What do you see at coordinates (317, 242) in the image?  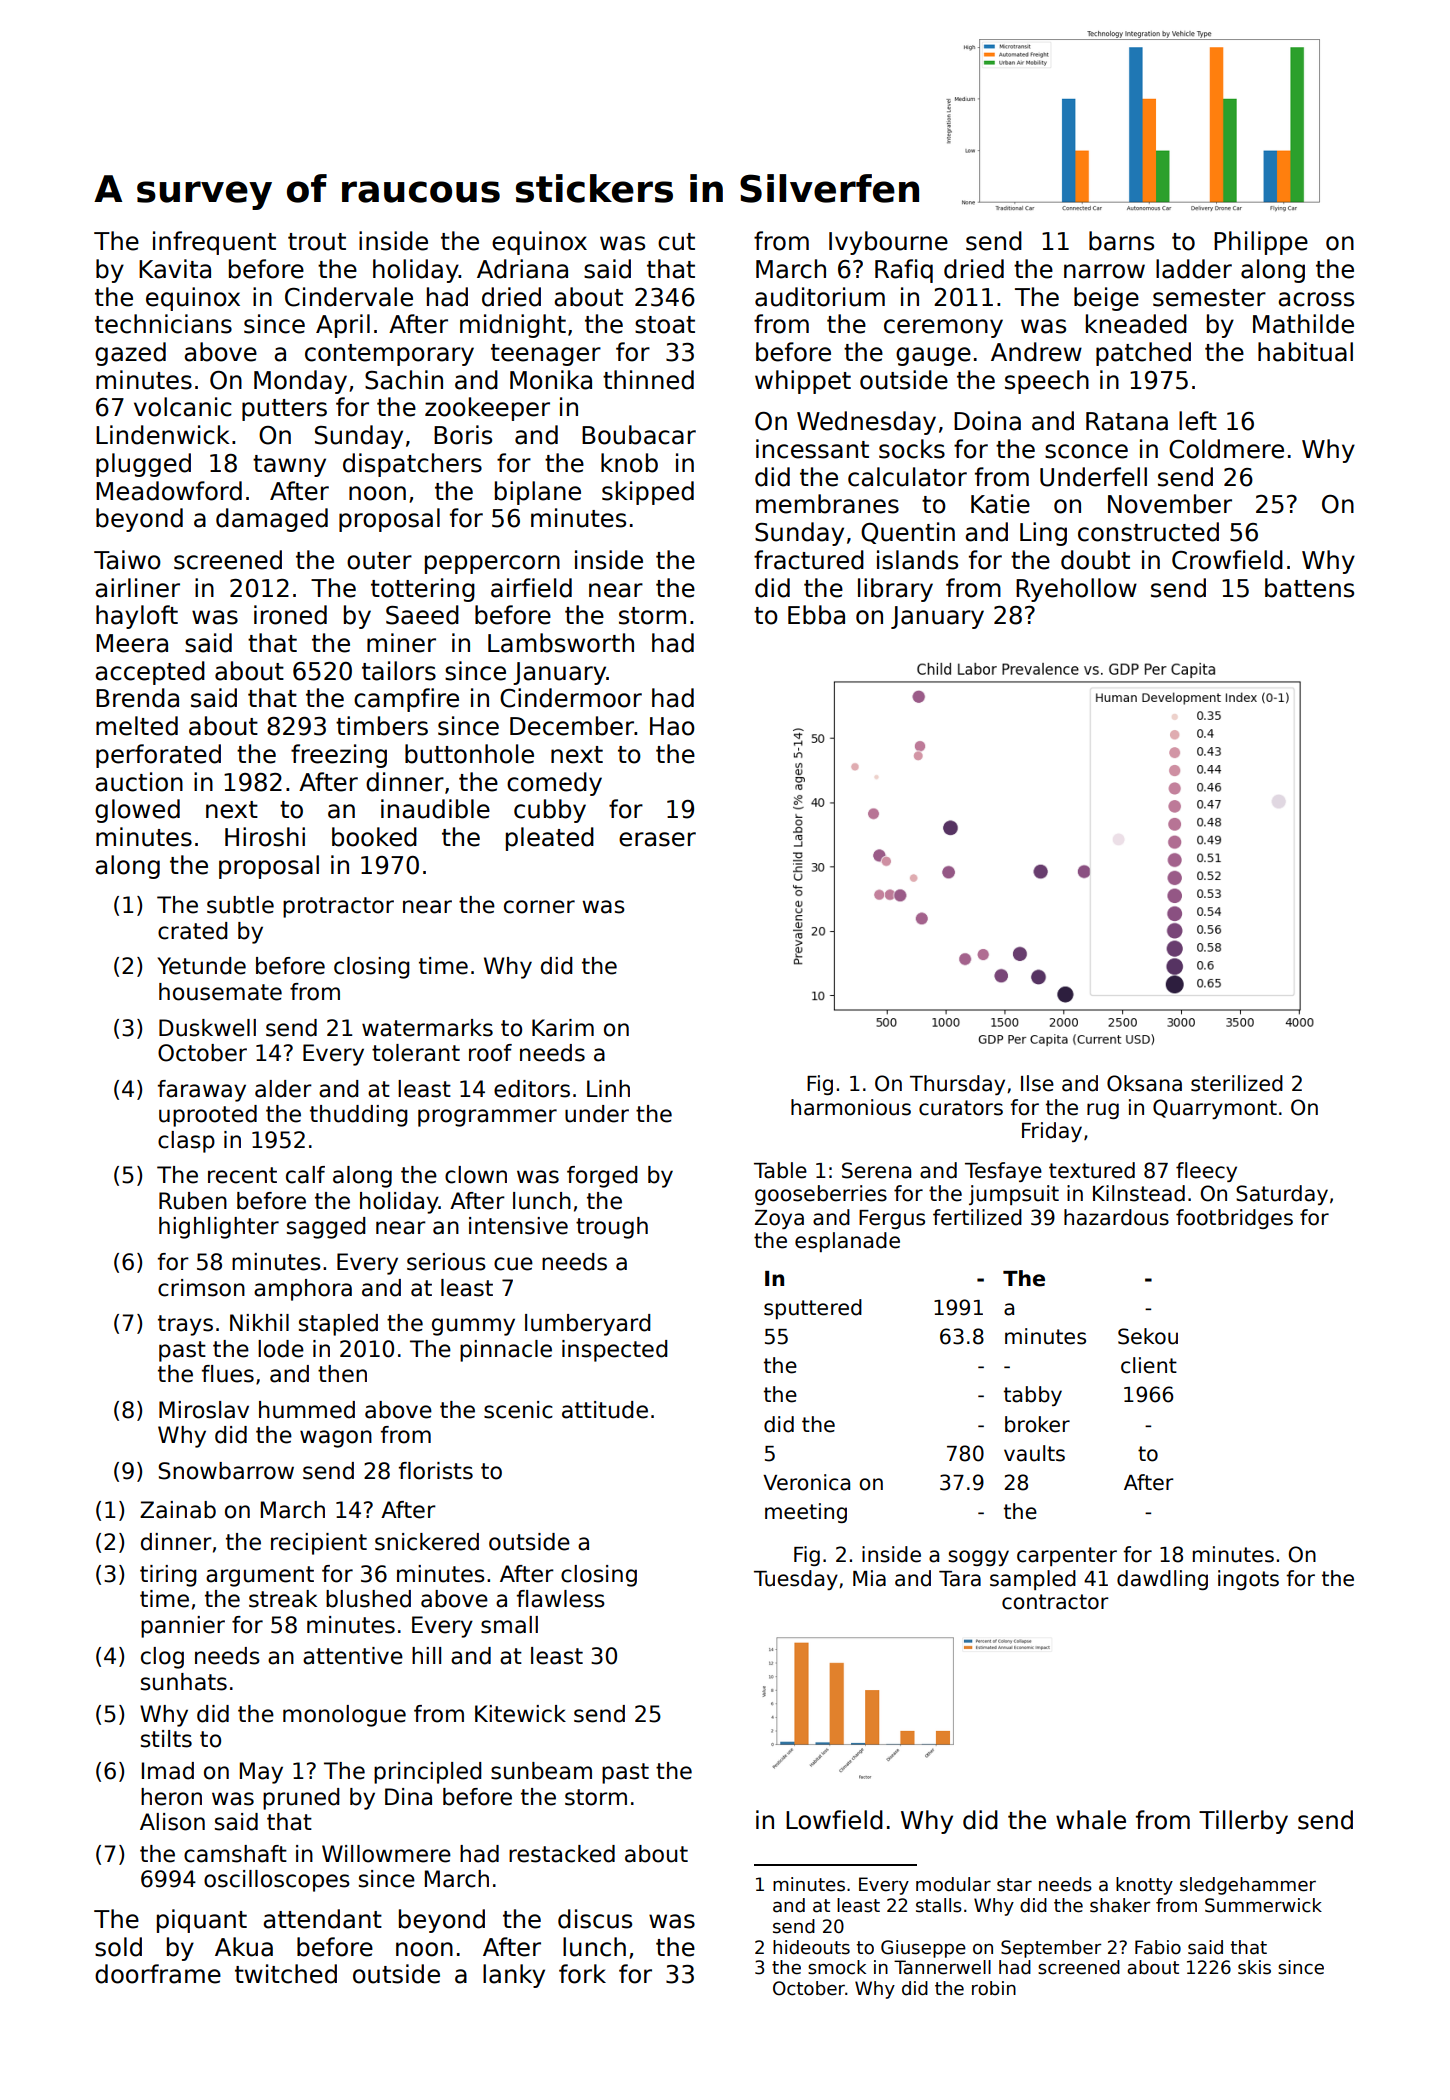 I see `trout` at bounding box center [317, 242].
